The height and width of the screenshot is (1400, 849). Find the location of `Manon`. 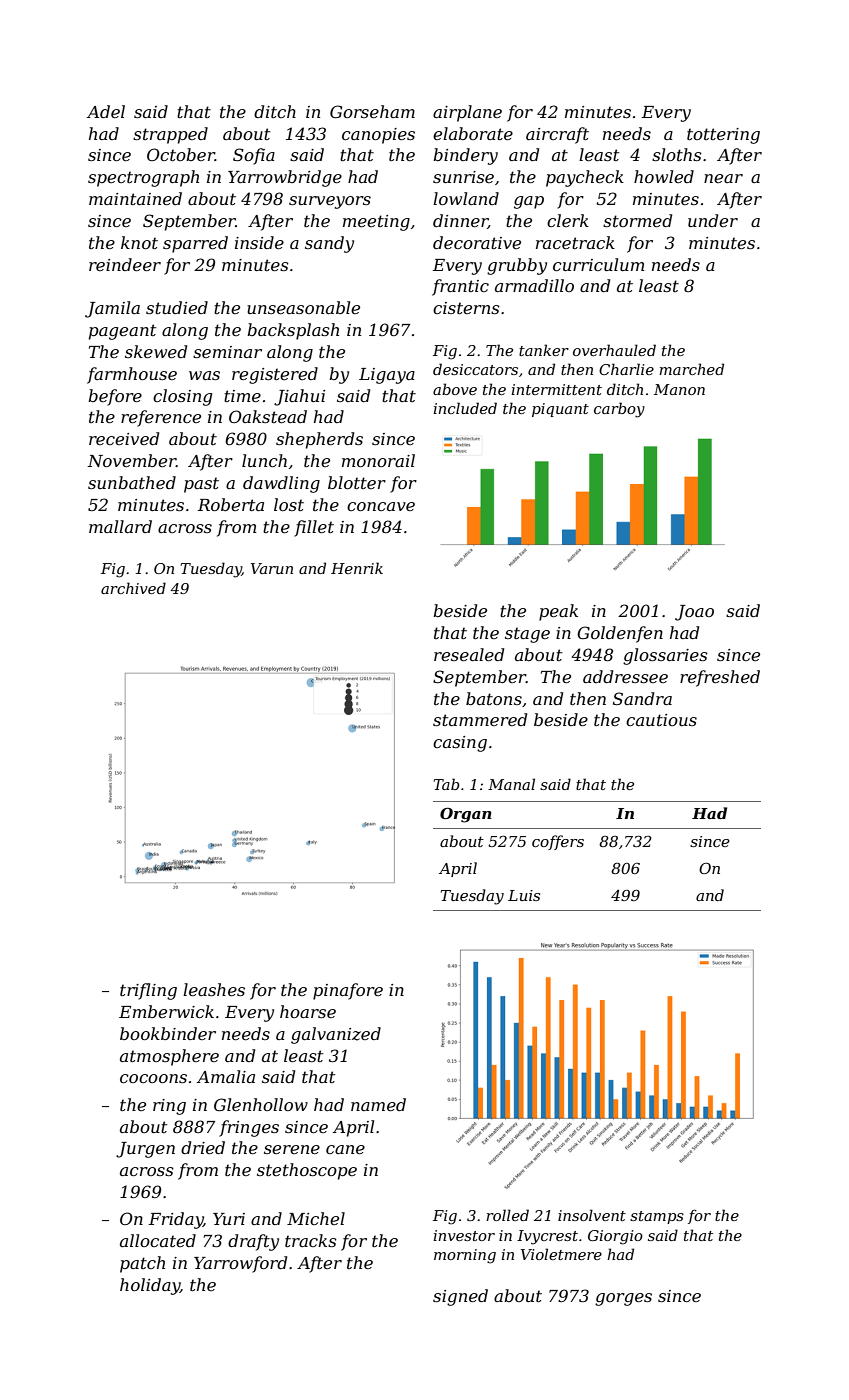

Manon is located at coordinates (679, 389).
